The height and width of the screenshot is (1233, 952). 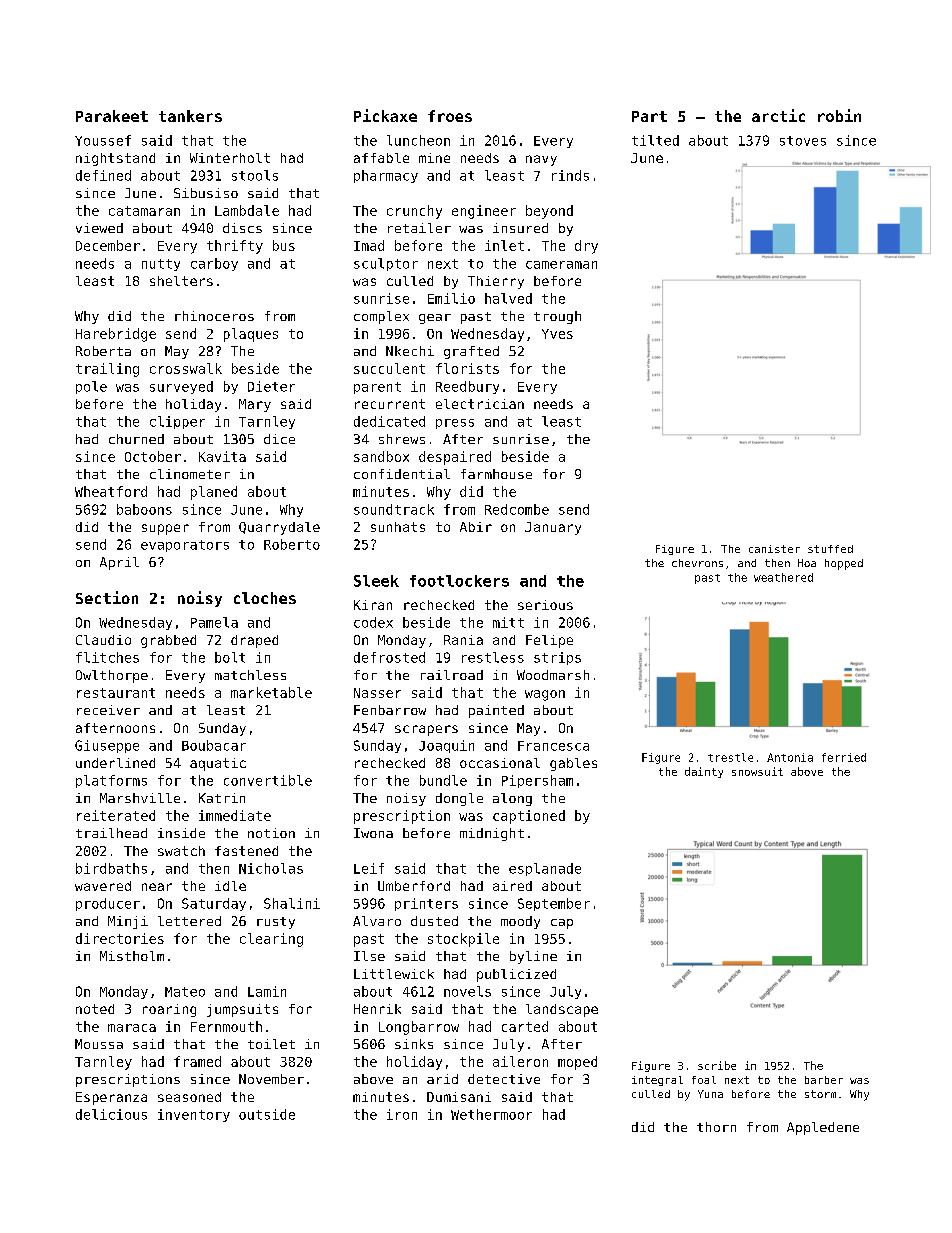 I want to click on delicious, so click(x=111, y=1114).
